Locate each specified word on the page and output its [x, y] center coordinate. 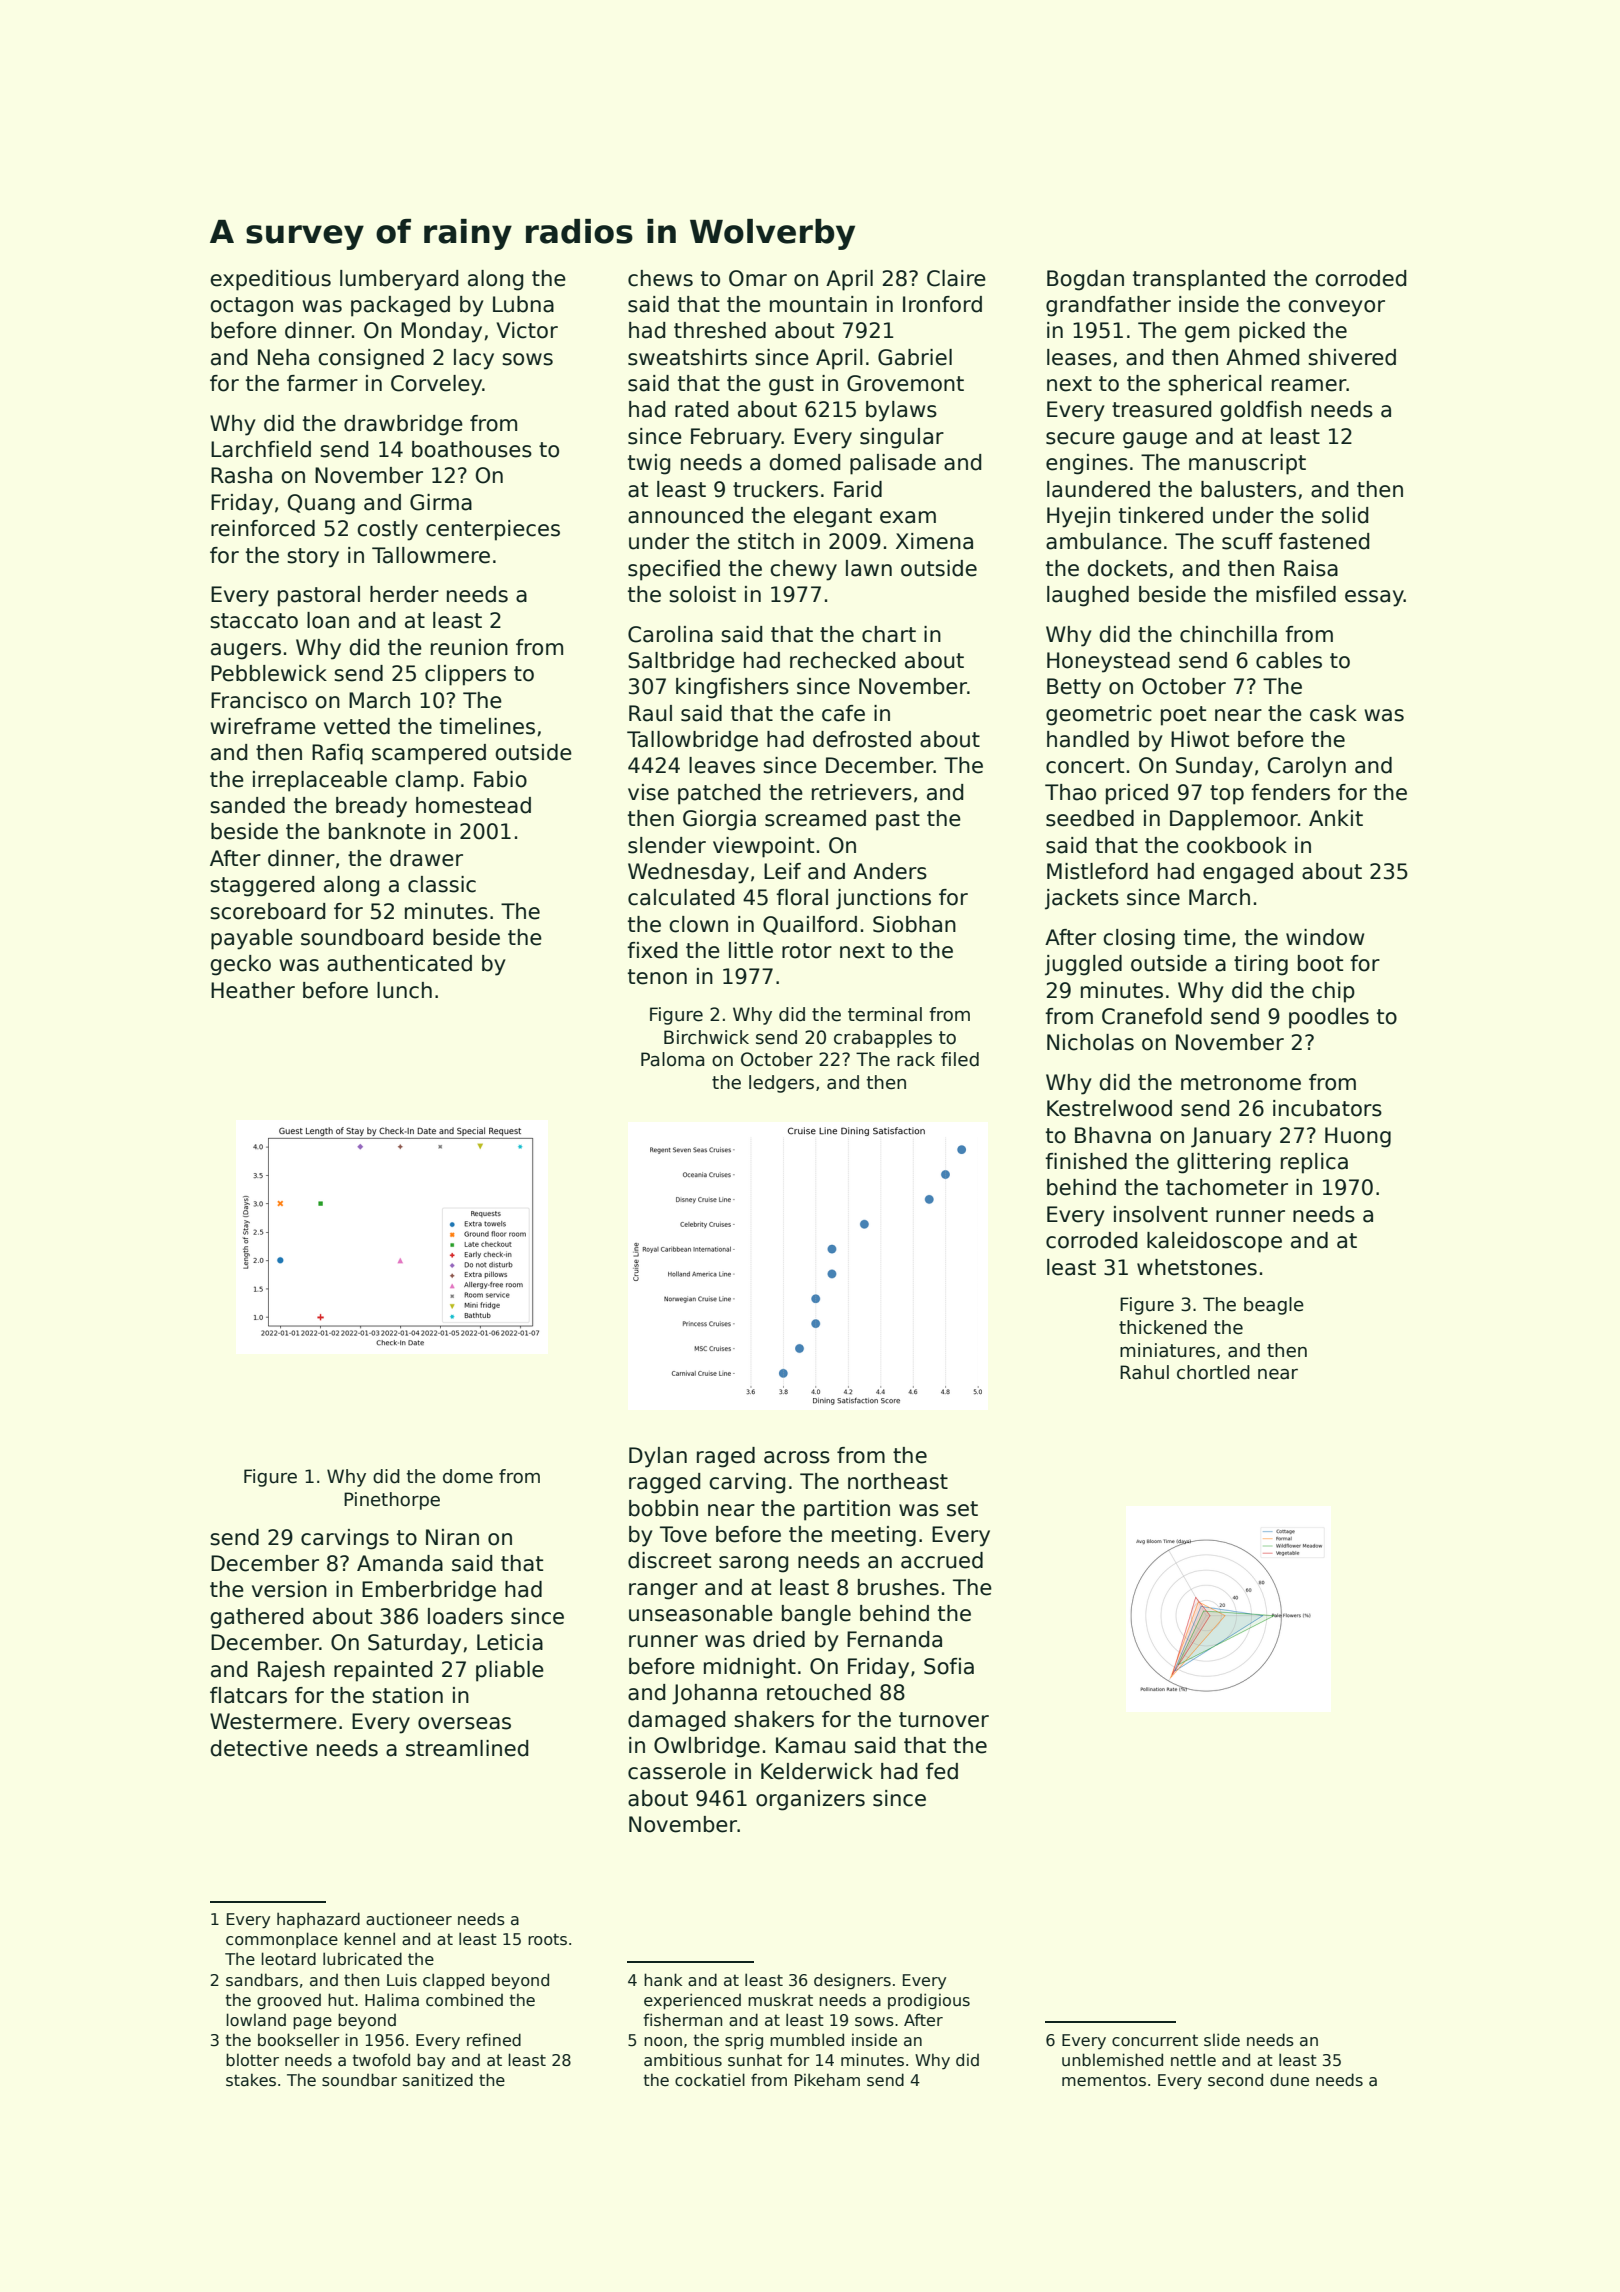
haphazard [318, 1920]
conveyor [1336, 308]
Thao [1070, 792]
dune [1289, 2079]
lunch [404, 990]
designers [852, 1981]
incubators [1327, 1108]
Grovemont [905, 383]
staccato [254, 621]
